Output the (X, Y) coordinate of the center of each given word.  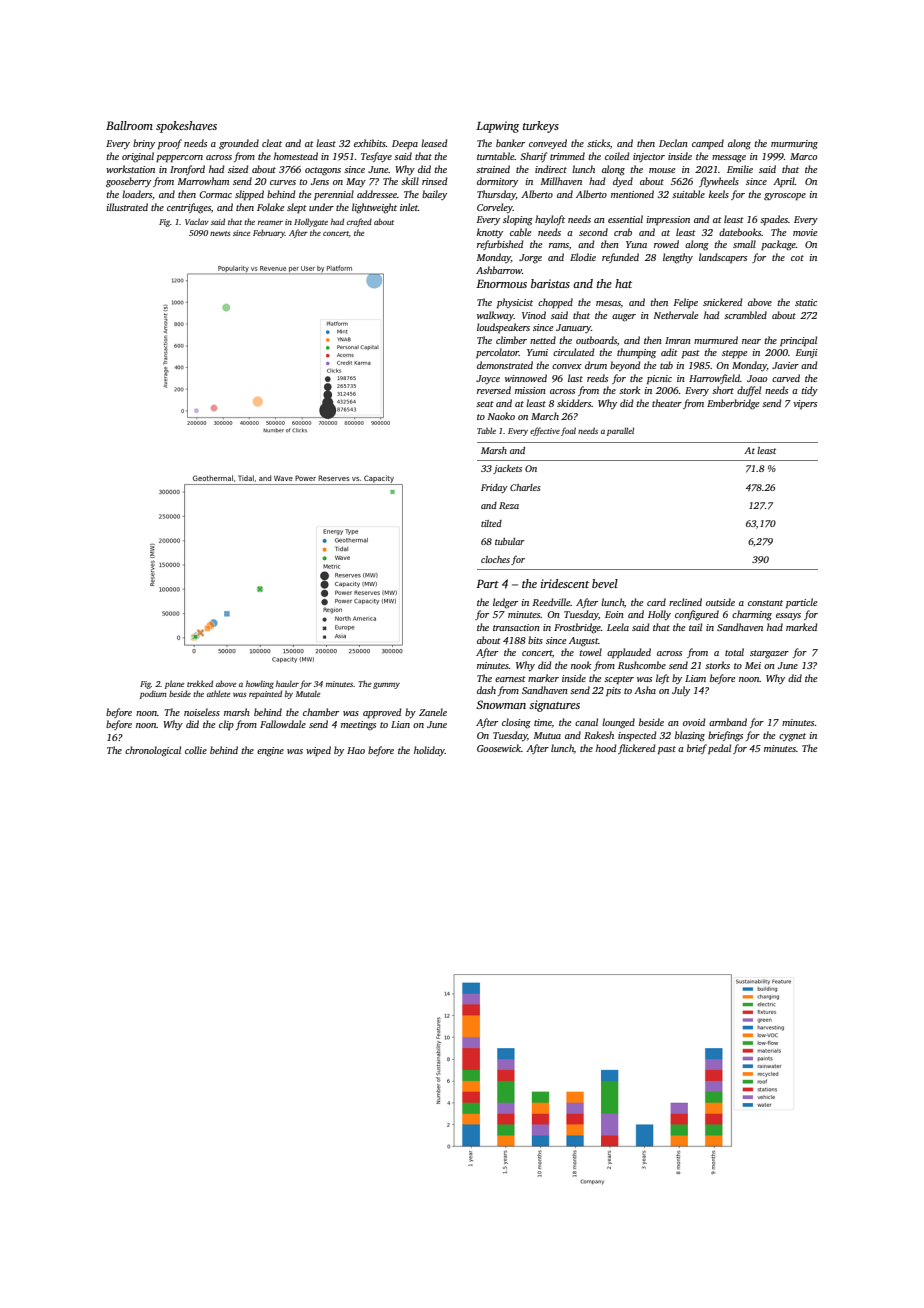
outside (720, 602)
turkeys (541, 127)
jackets (507, 469)
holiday (429, 751)
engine (270, 752)
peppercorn (179, 158)
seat (485, 404)
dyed (623, 182)
